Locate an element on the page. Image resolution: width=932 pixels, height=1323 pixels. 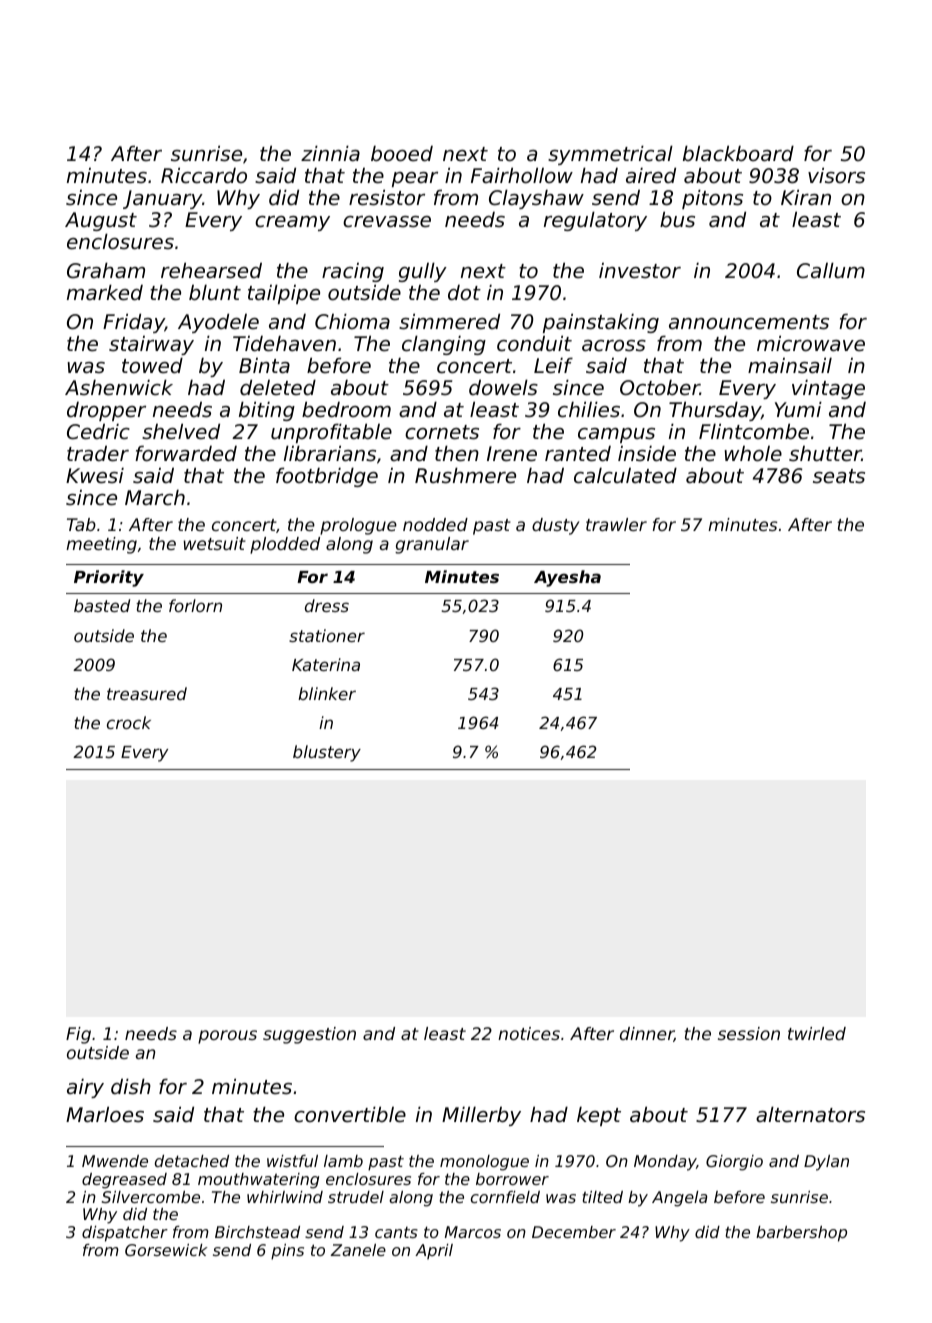
trawler is located at coordinates (616, 524).
